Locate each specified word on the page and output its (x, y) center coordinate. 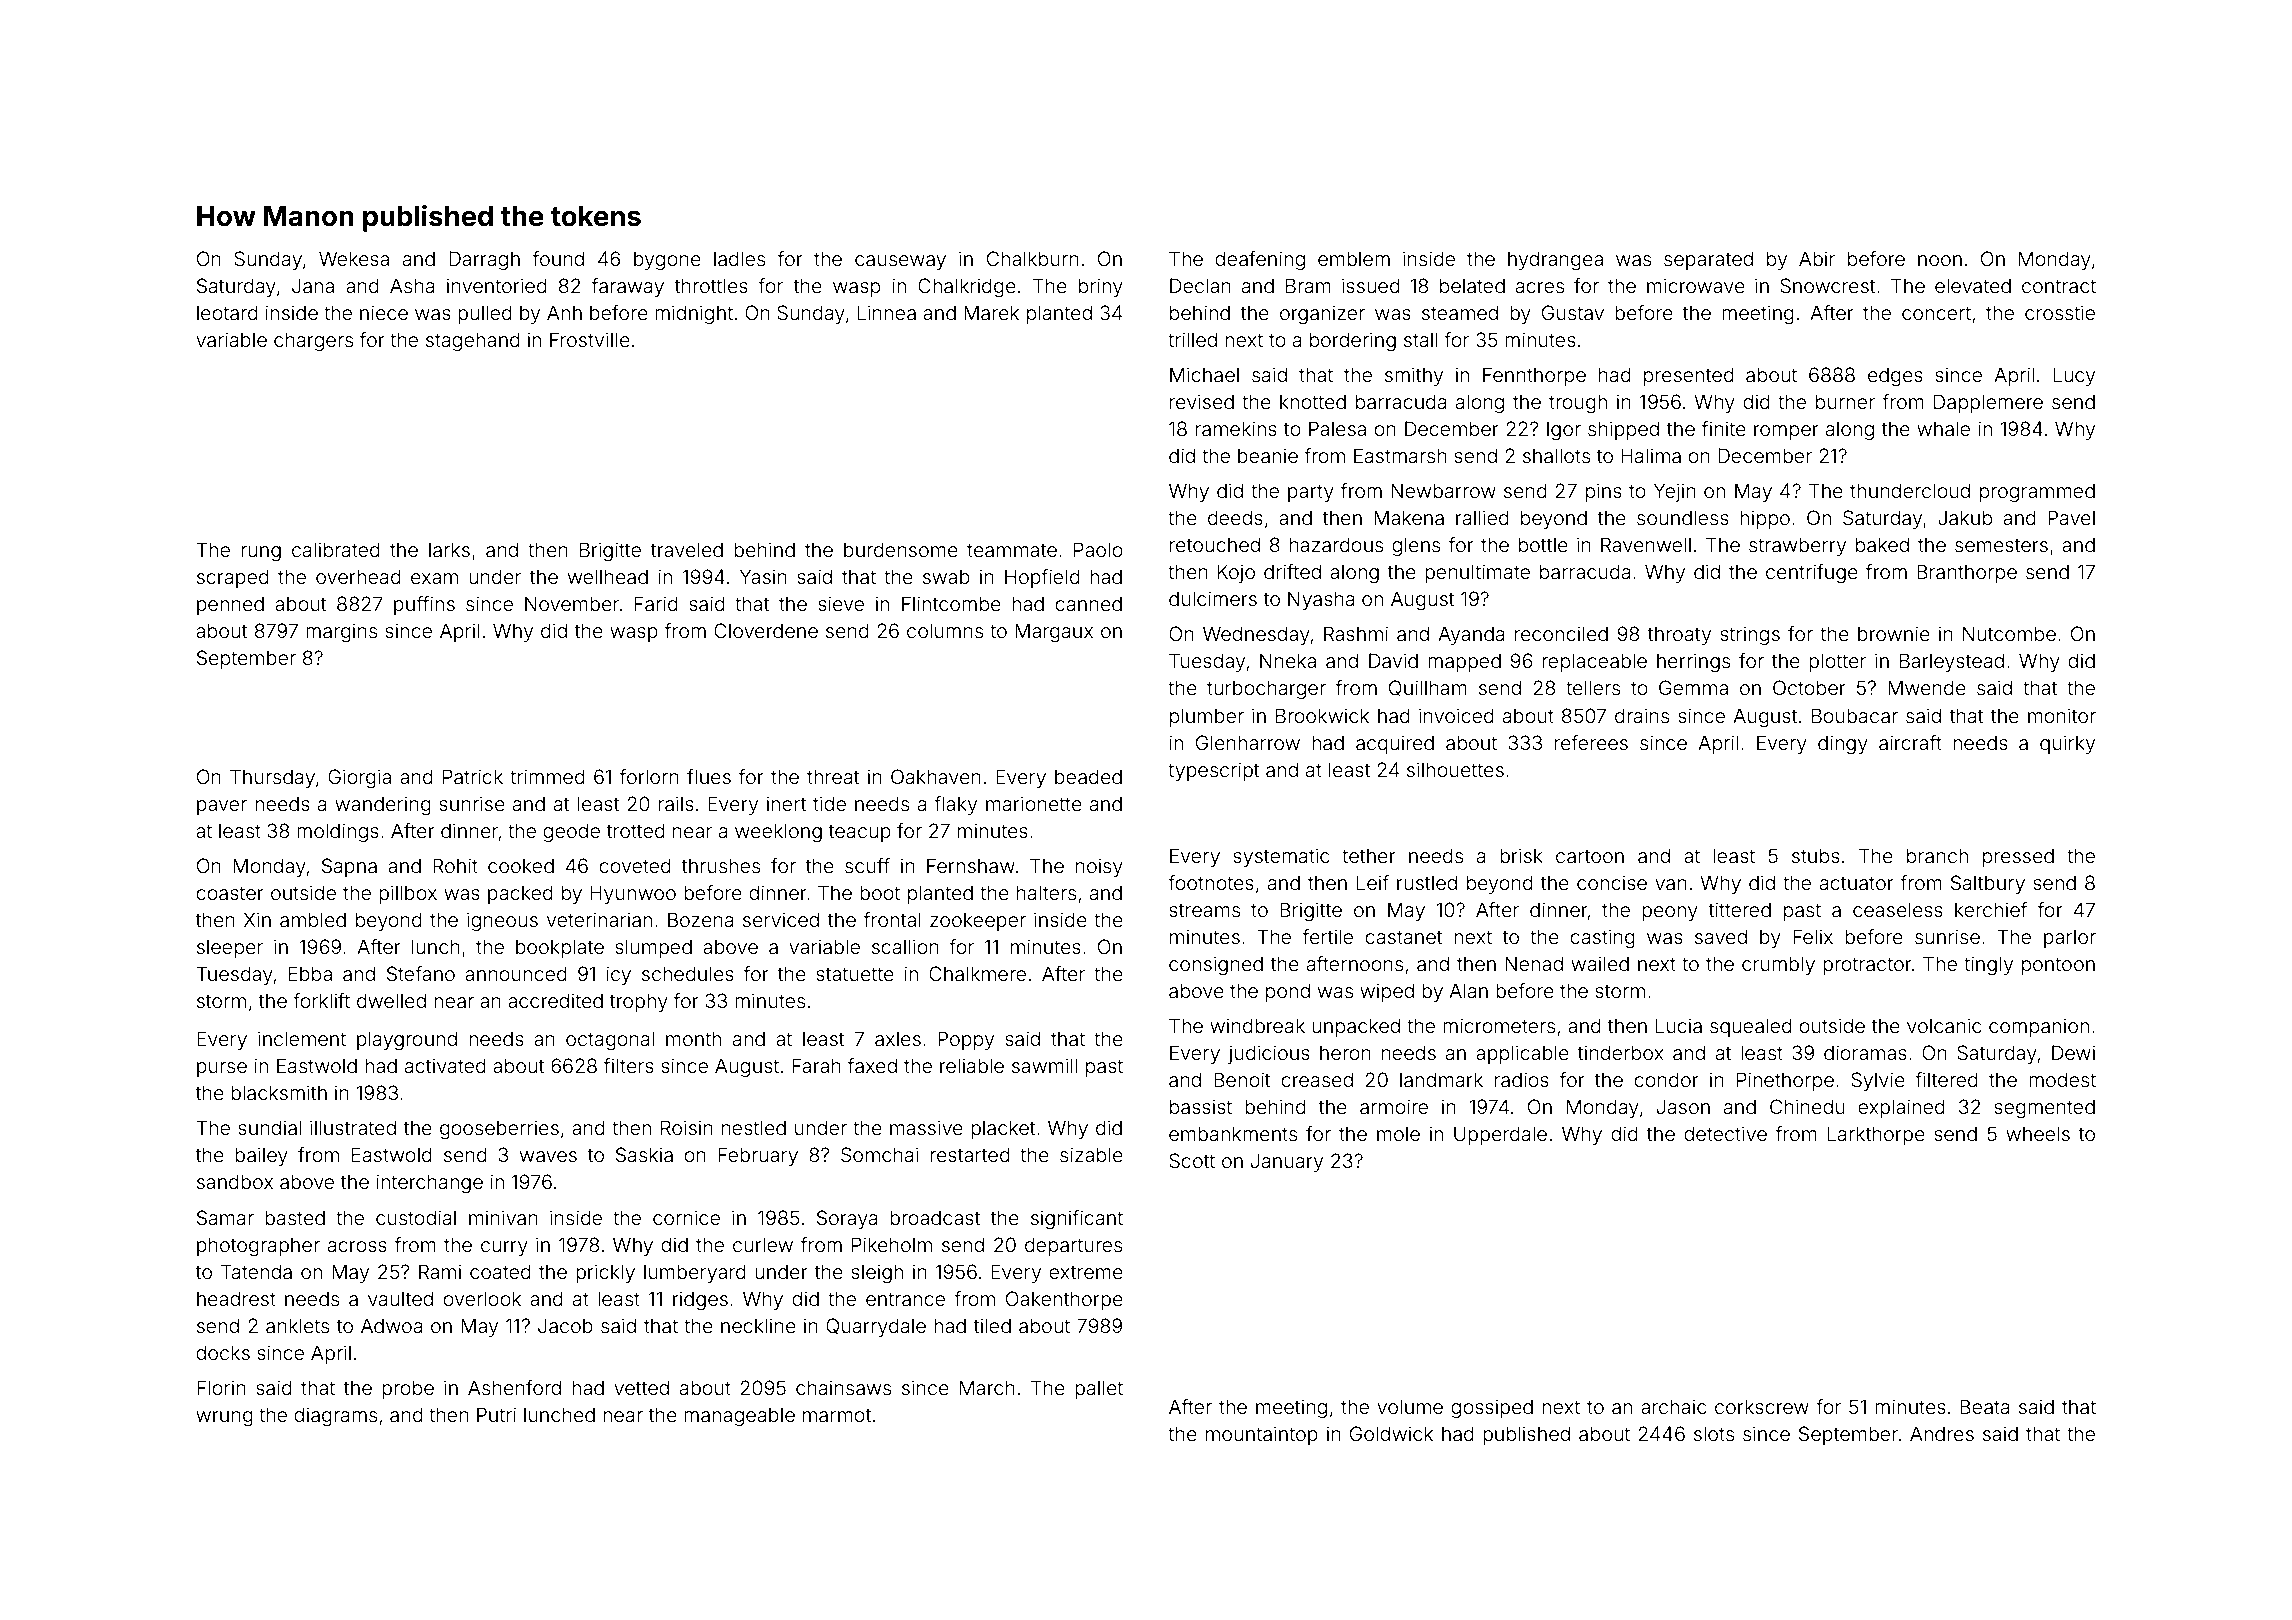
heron (1345, 1052)
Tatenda (256, 1271)
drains (1642, 715)
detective (1725, 1133)
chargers (313, 342)
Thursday (272, 778)
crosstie (2060, 312)
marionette (1034, 803)
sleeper (230, 948)
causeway (900, 262)
